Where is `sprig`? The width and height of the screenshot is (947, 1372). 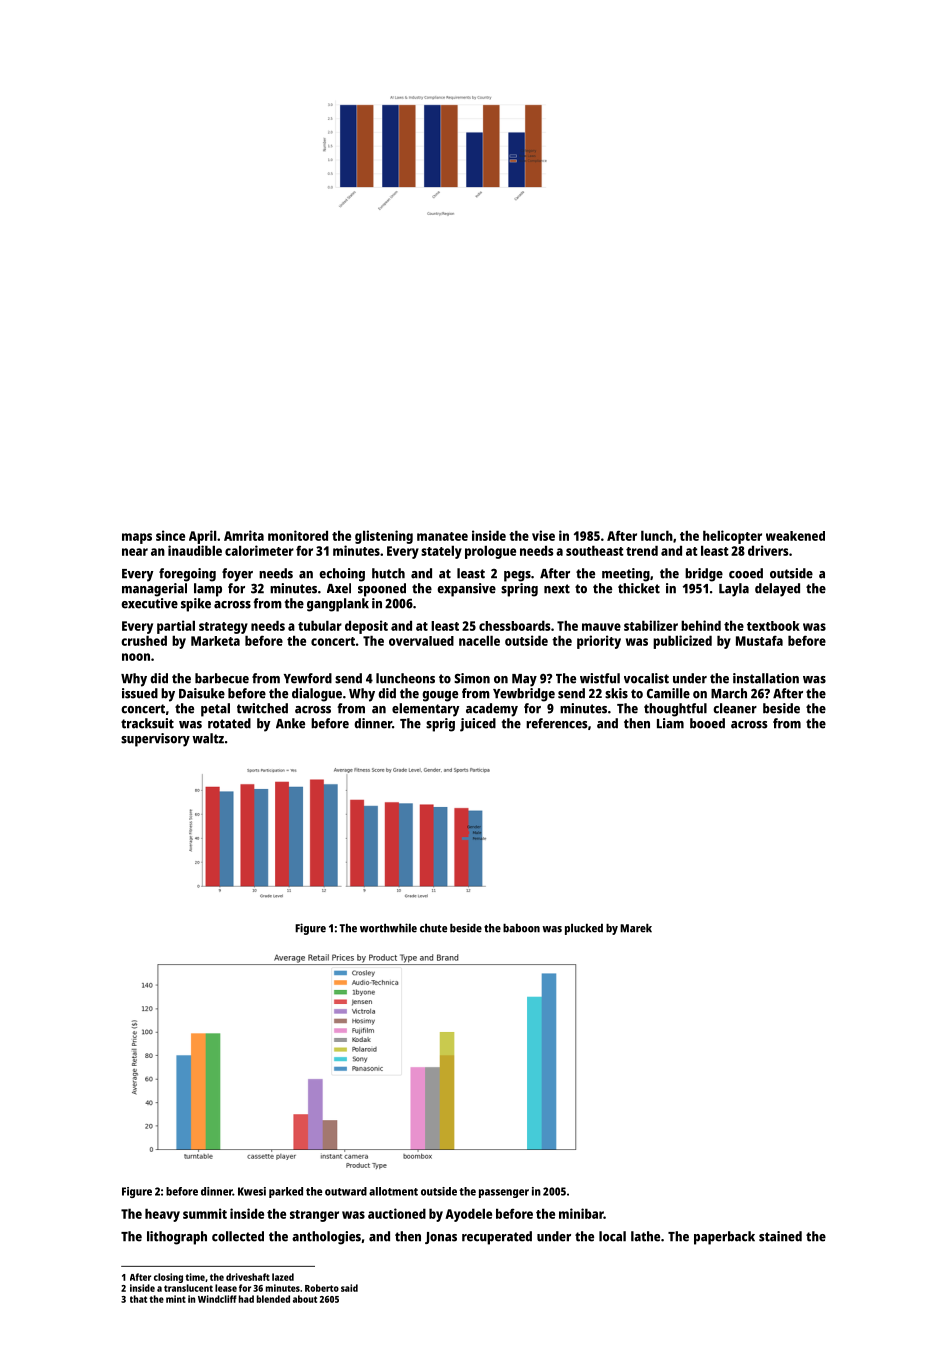
sprig is located at coordinates (440, 725).
